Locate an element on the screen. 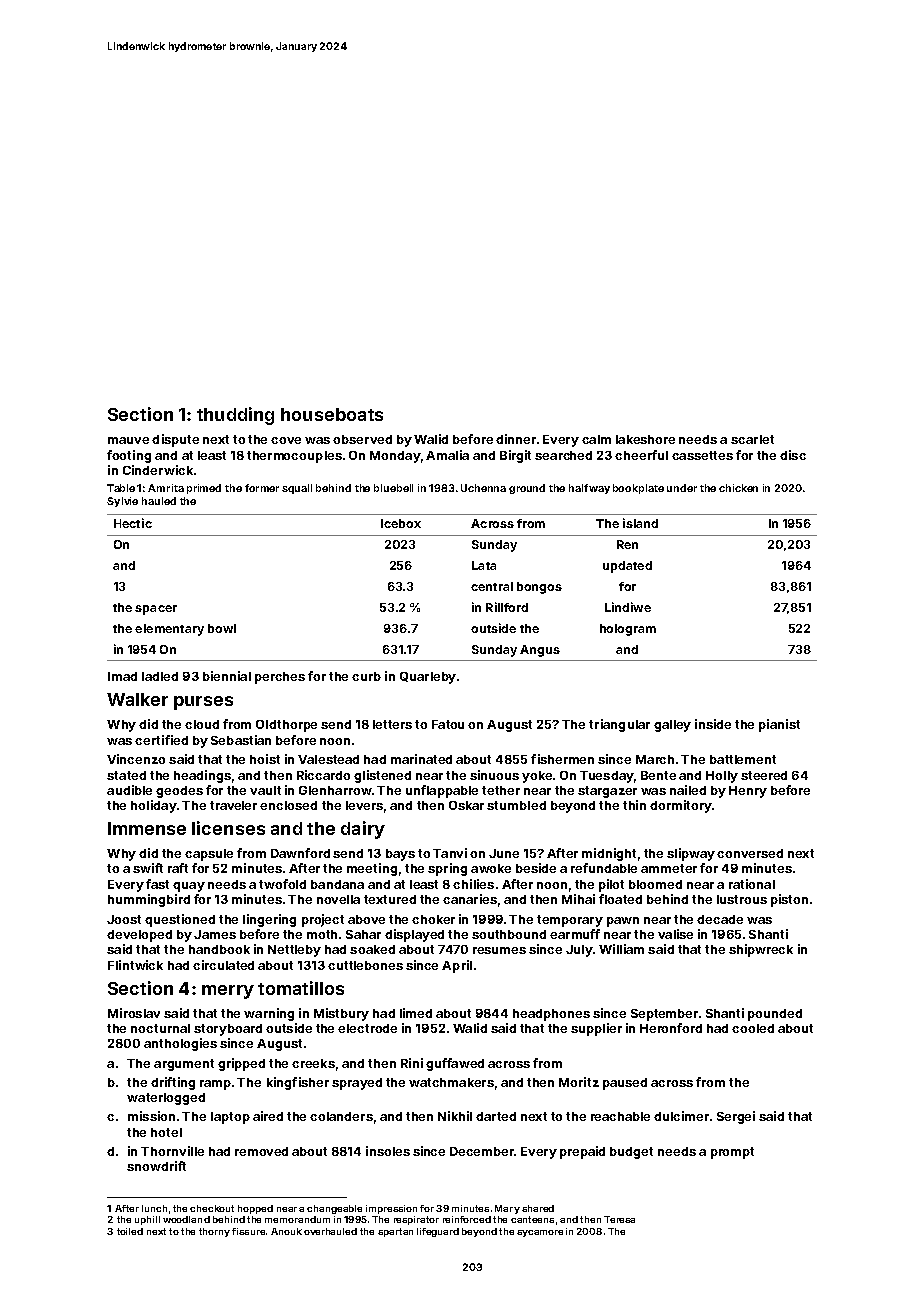  watchmakers is located at coordinates (451, 1082).
